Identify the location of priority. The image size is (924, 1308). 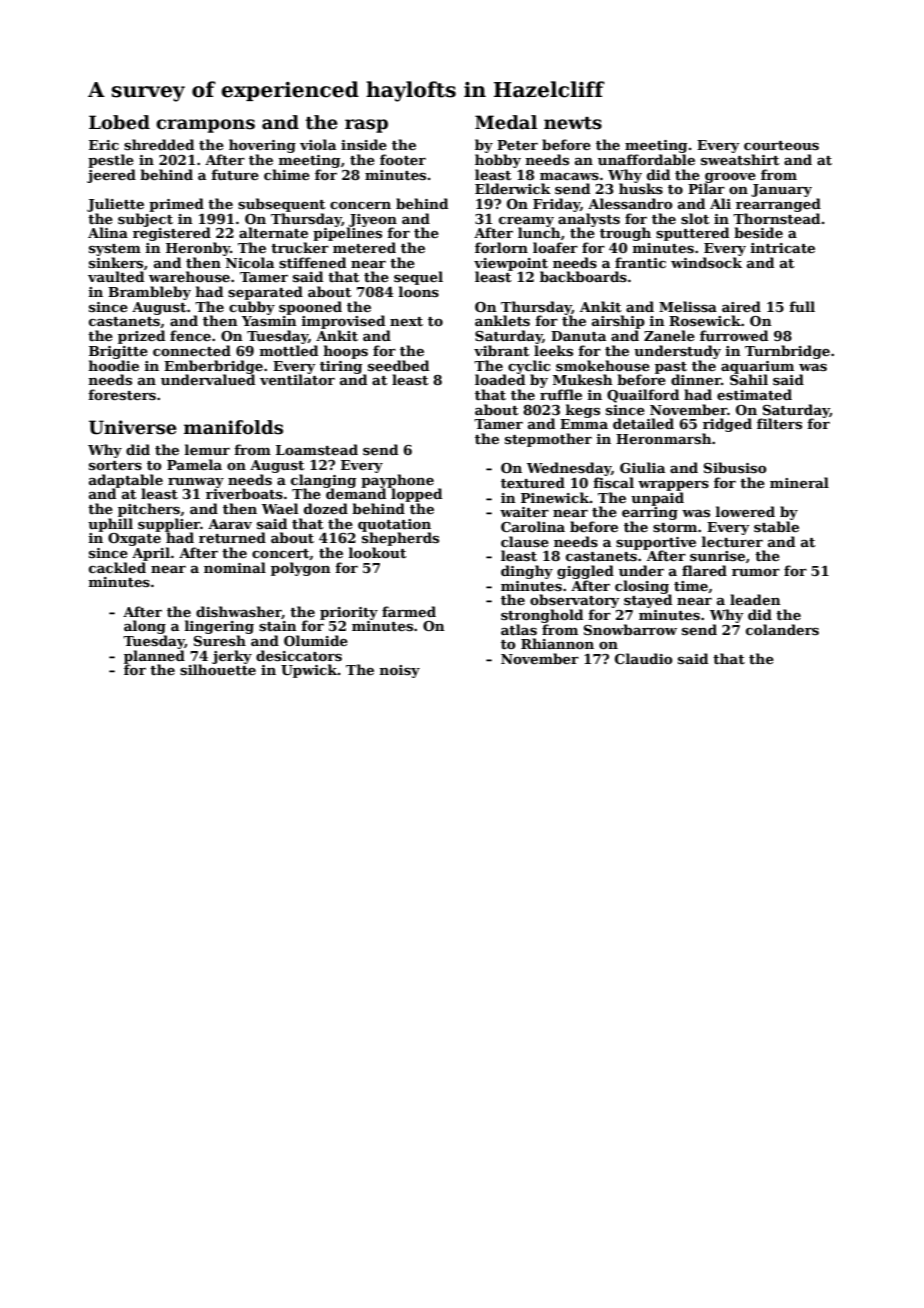
(349, 613).
